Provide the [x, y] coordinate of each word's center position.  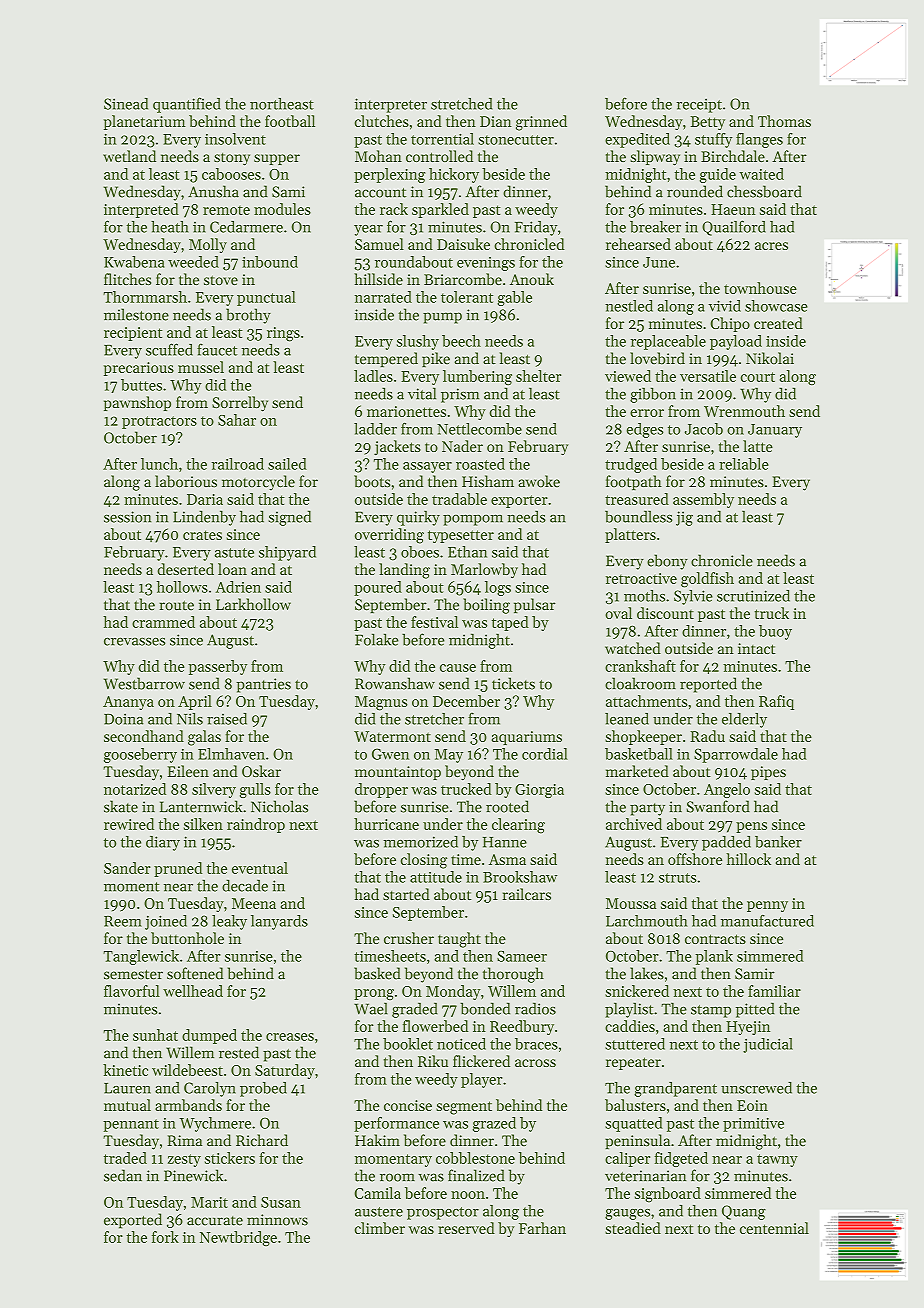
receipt [699, 105]
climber [380, 1228]
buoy [775, 632]
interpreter [391, 105]
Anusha [213, 191]
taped [510, 623]
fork [165, 1237]
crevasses [134, 642]
